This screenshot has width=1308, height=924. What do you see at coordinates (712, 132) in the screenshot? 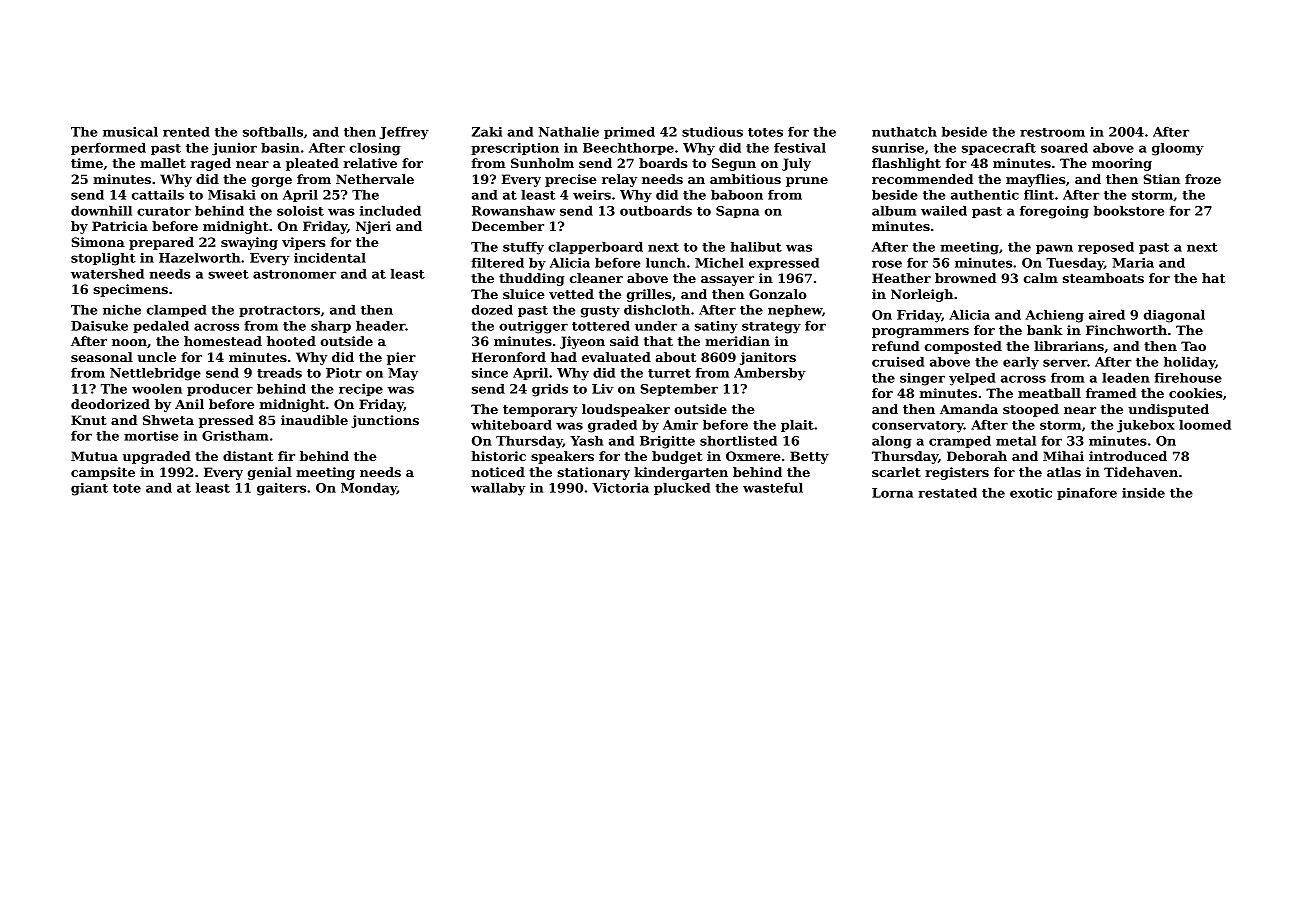
I see `studious` at bounding box center [712, 132].
